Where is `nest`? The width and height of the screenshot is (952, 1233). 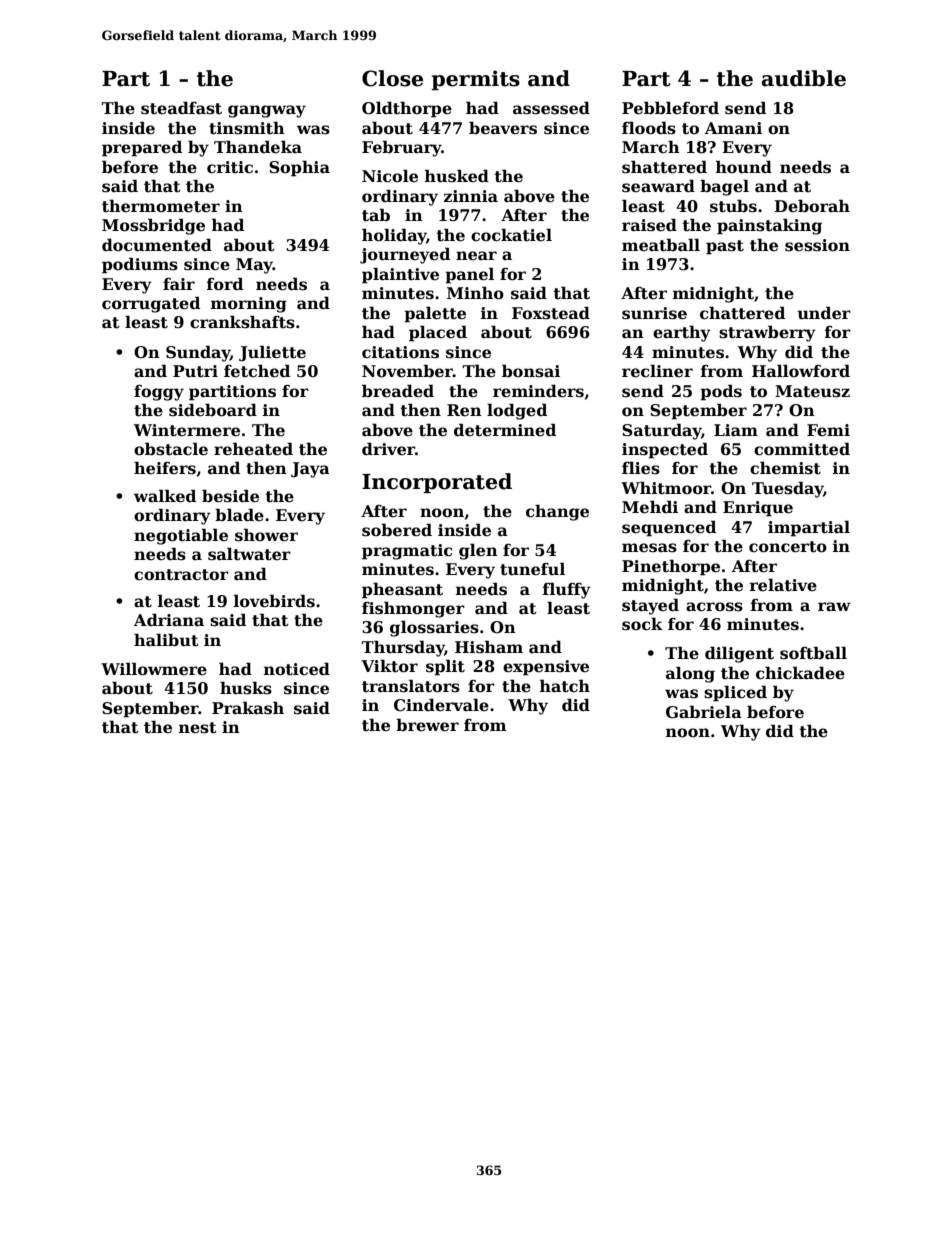 nest is located at coordinates (198, 728).
